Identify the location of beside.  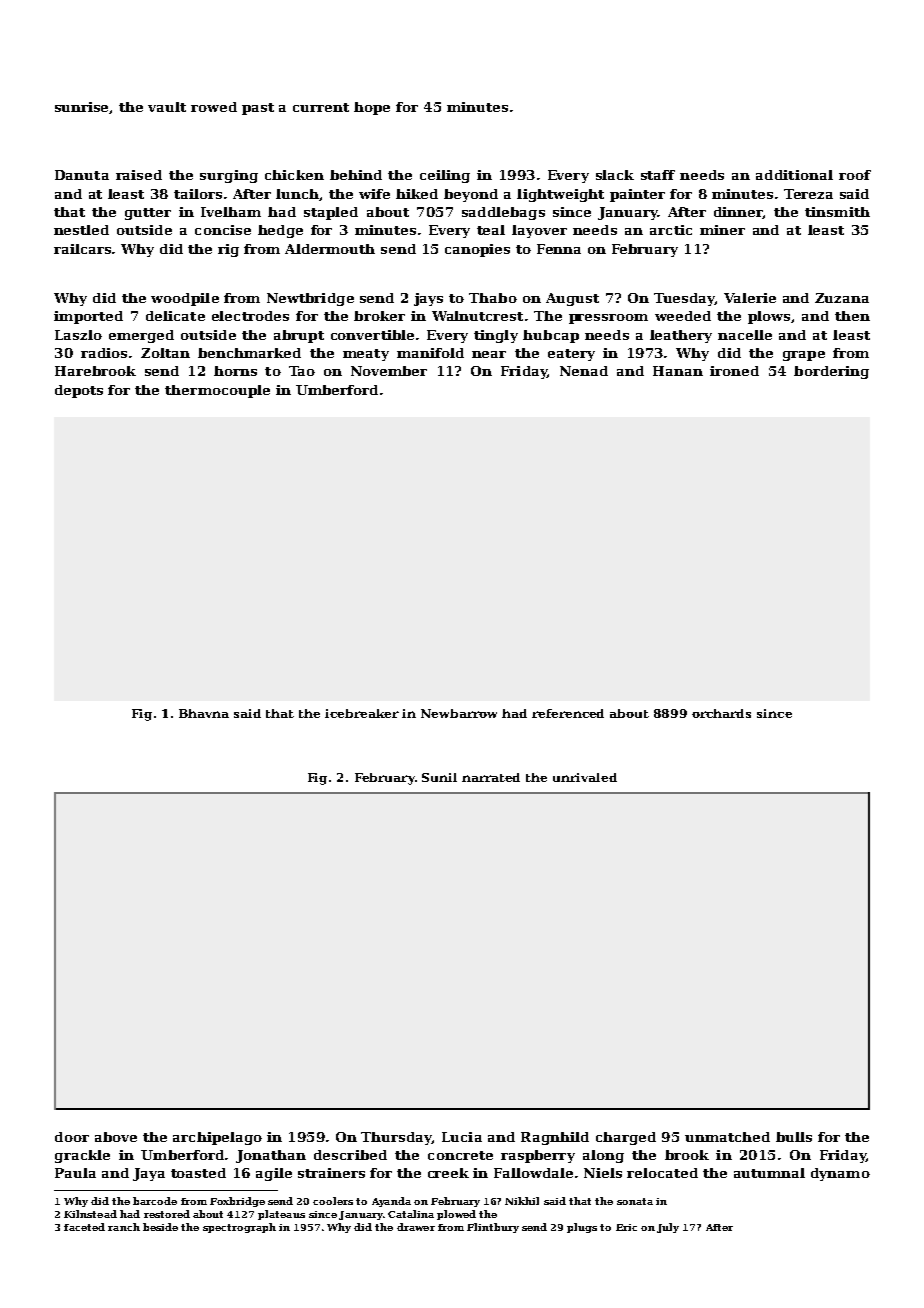
(160, 1227).
